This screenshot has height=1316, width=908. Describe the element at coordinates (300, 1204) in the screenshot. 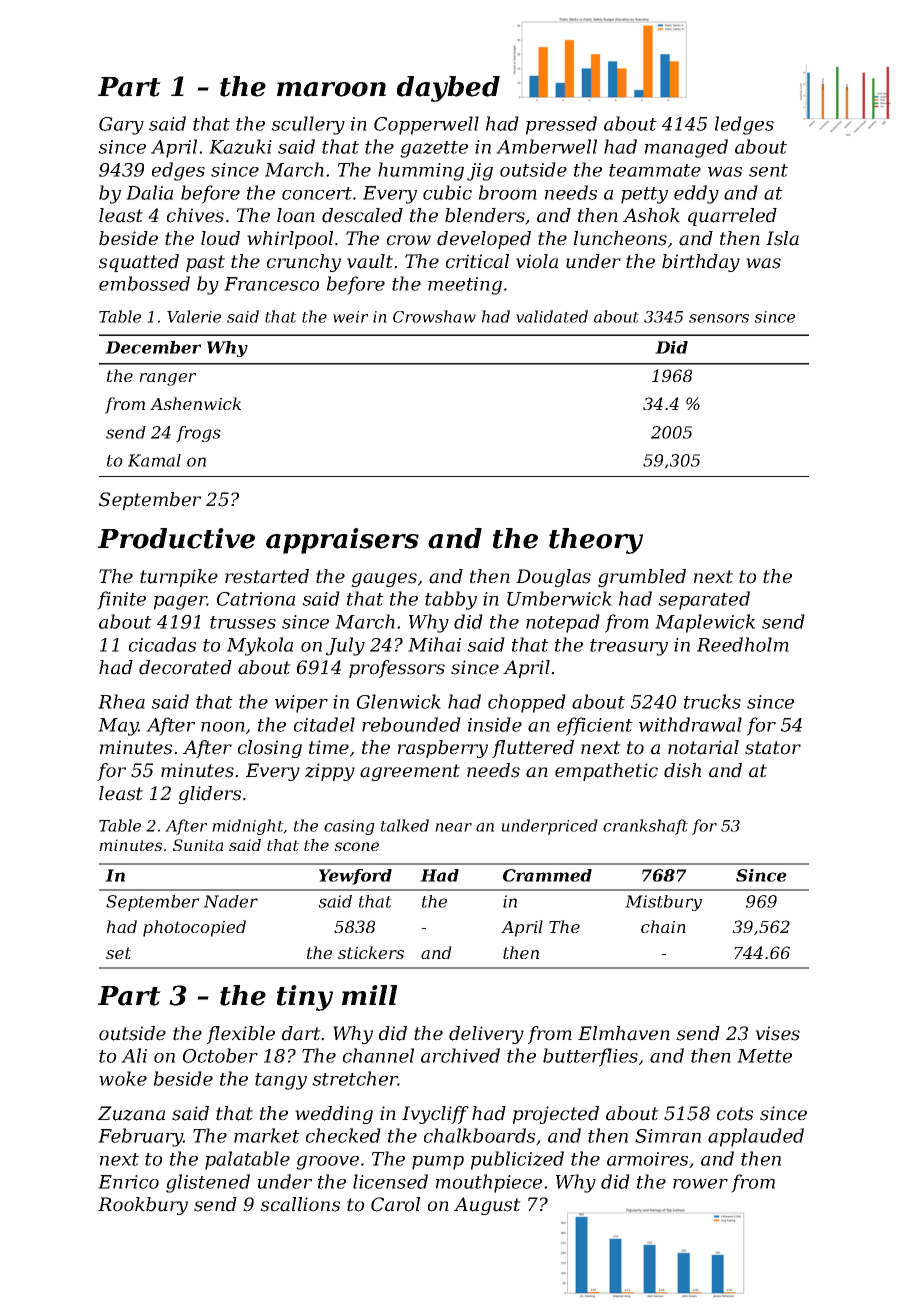

I see `scallions` at that location.
